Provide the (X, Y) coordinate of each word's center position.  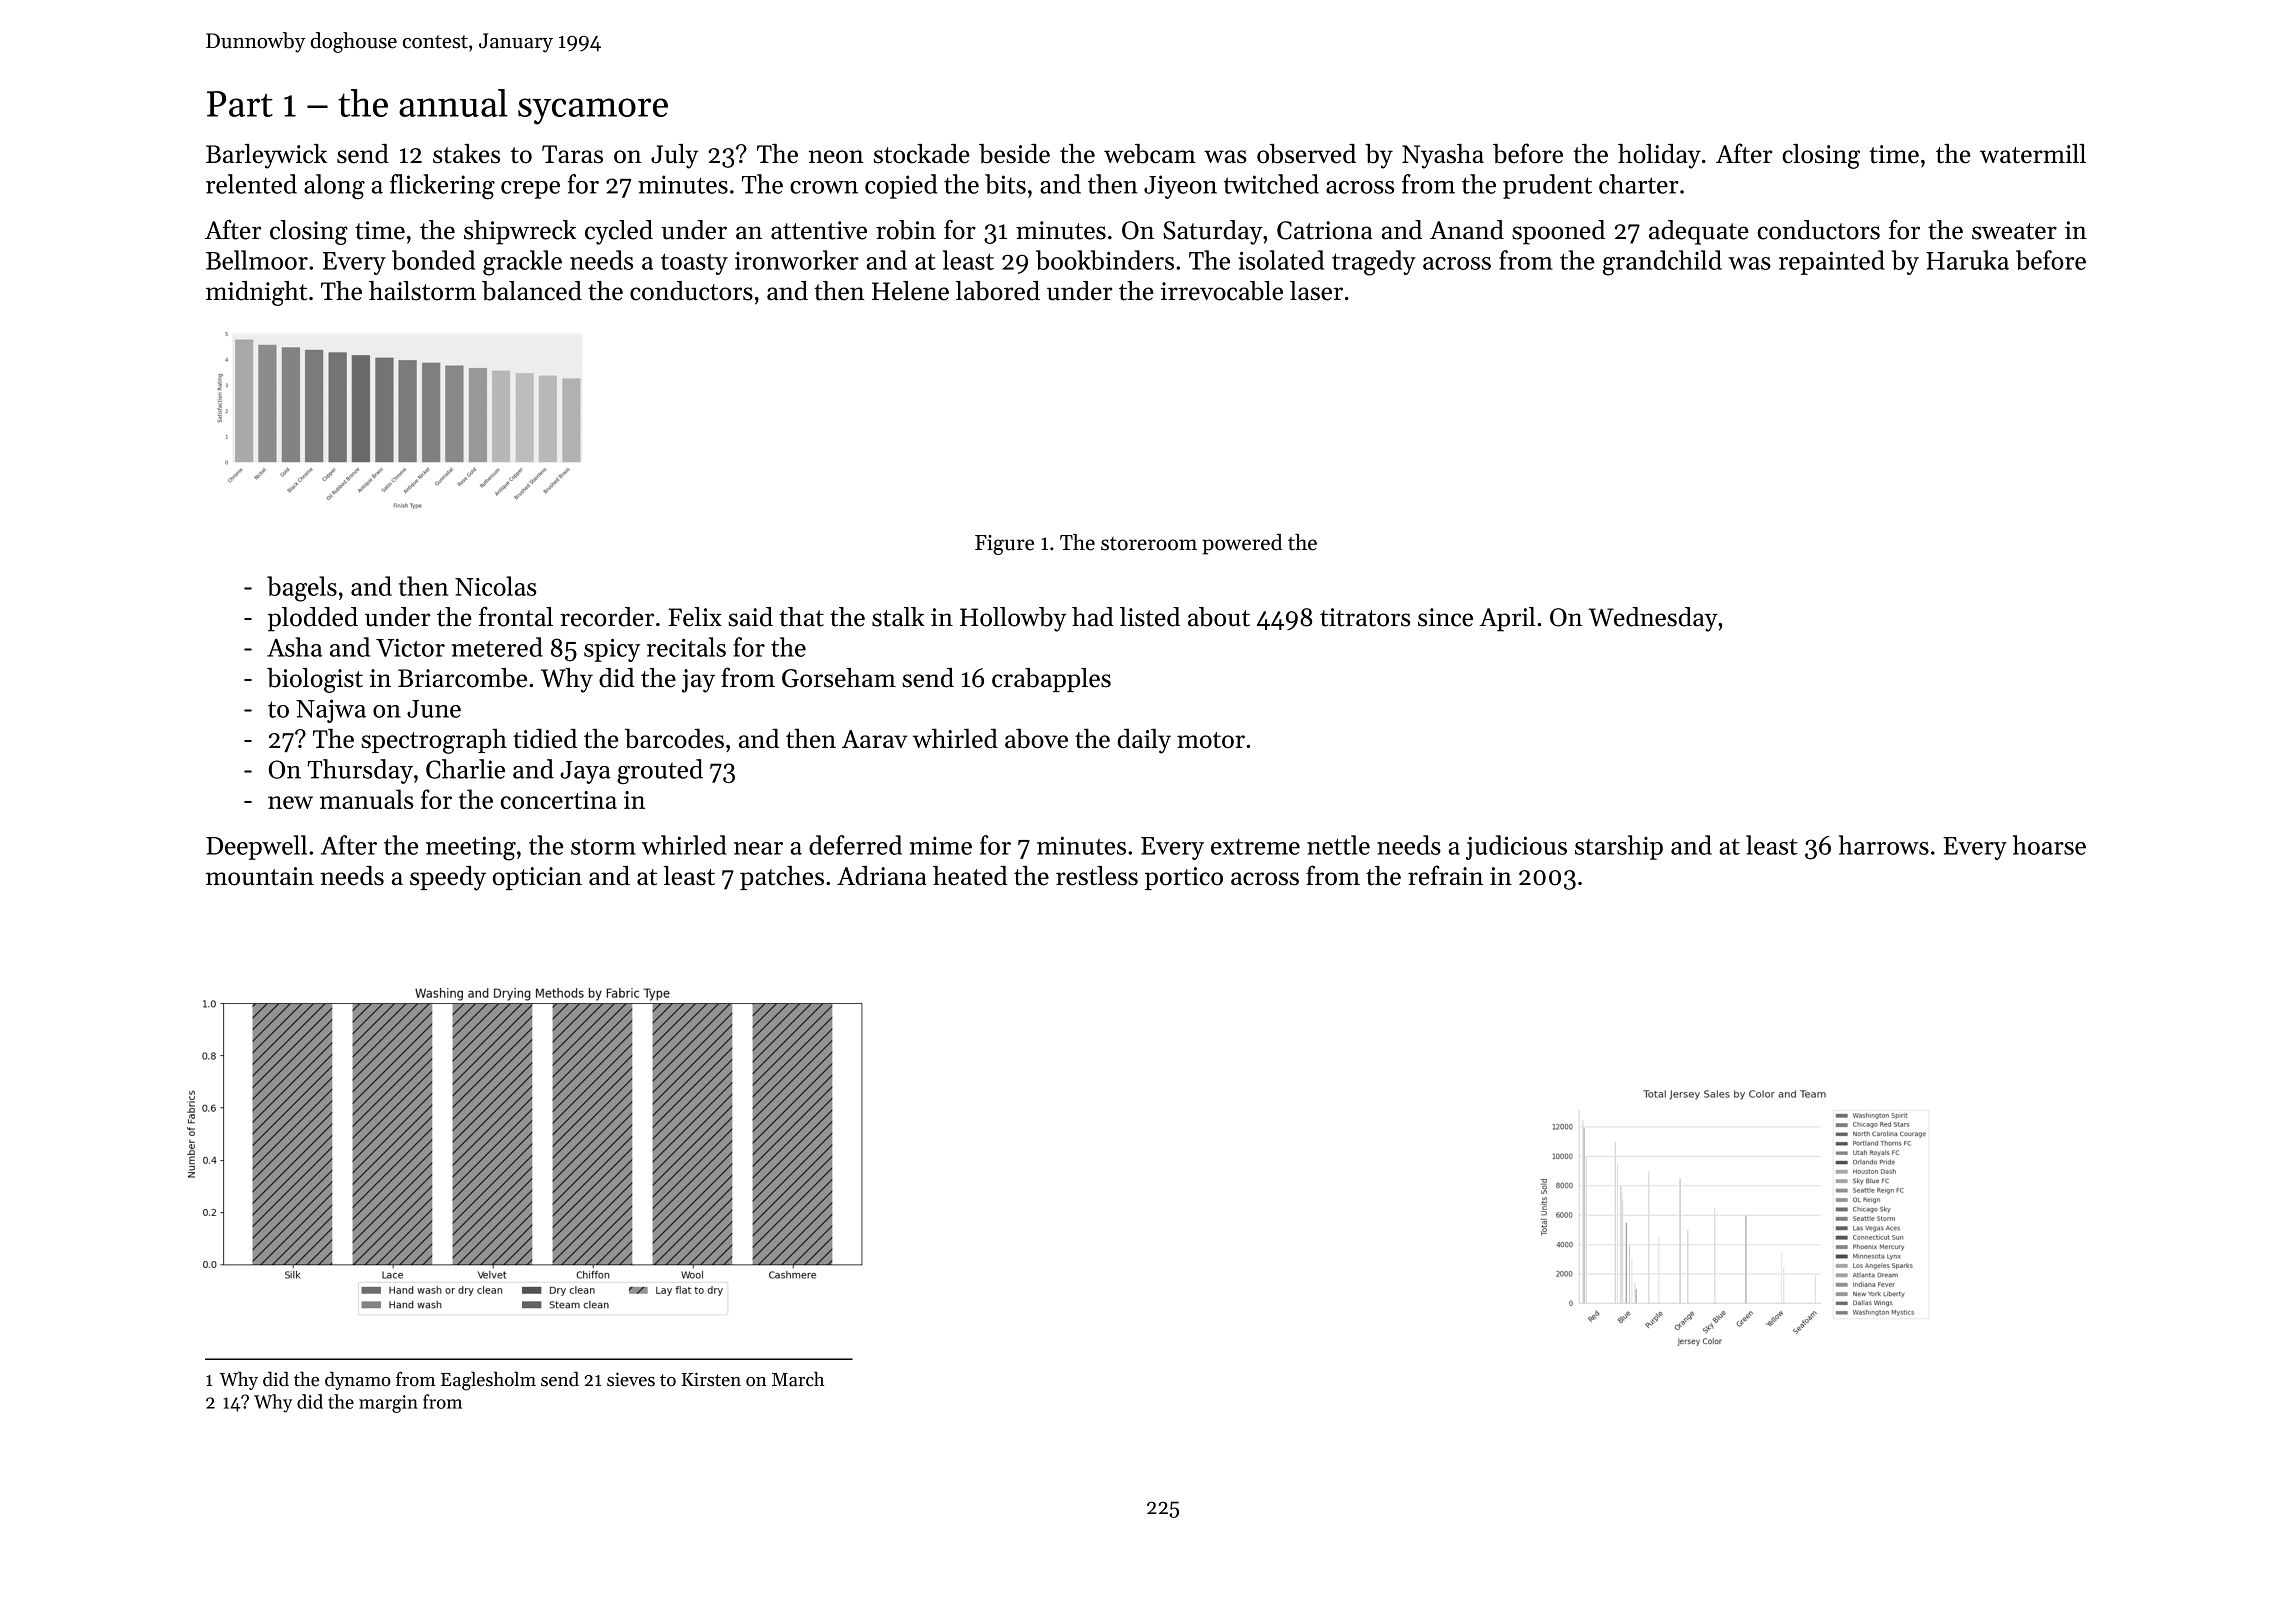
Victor (410, 647)
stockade (922, 154)
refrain (1445, 875)
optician (537, 878)
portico (1184, 878)
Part (240, 104)
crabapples (1051, 680)
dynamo (358, 1380)
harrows (1884, 845)
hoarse (2049, 845)
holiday (1659, 156)
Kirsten (711, 1379)
